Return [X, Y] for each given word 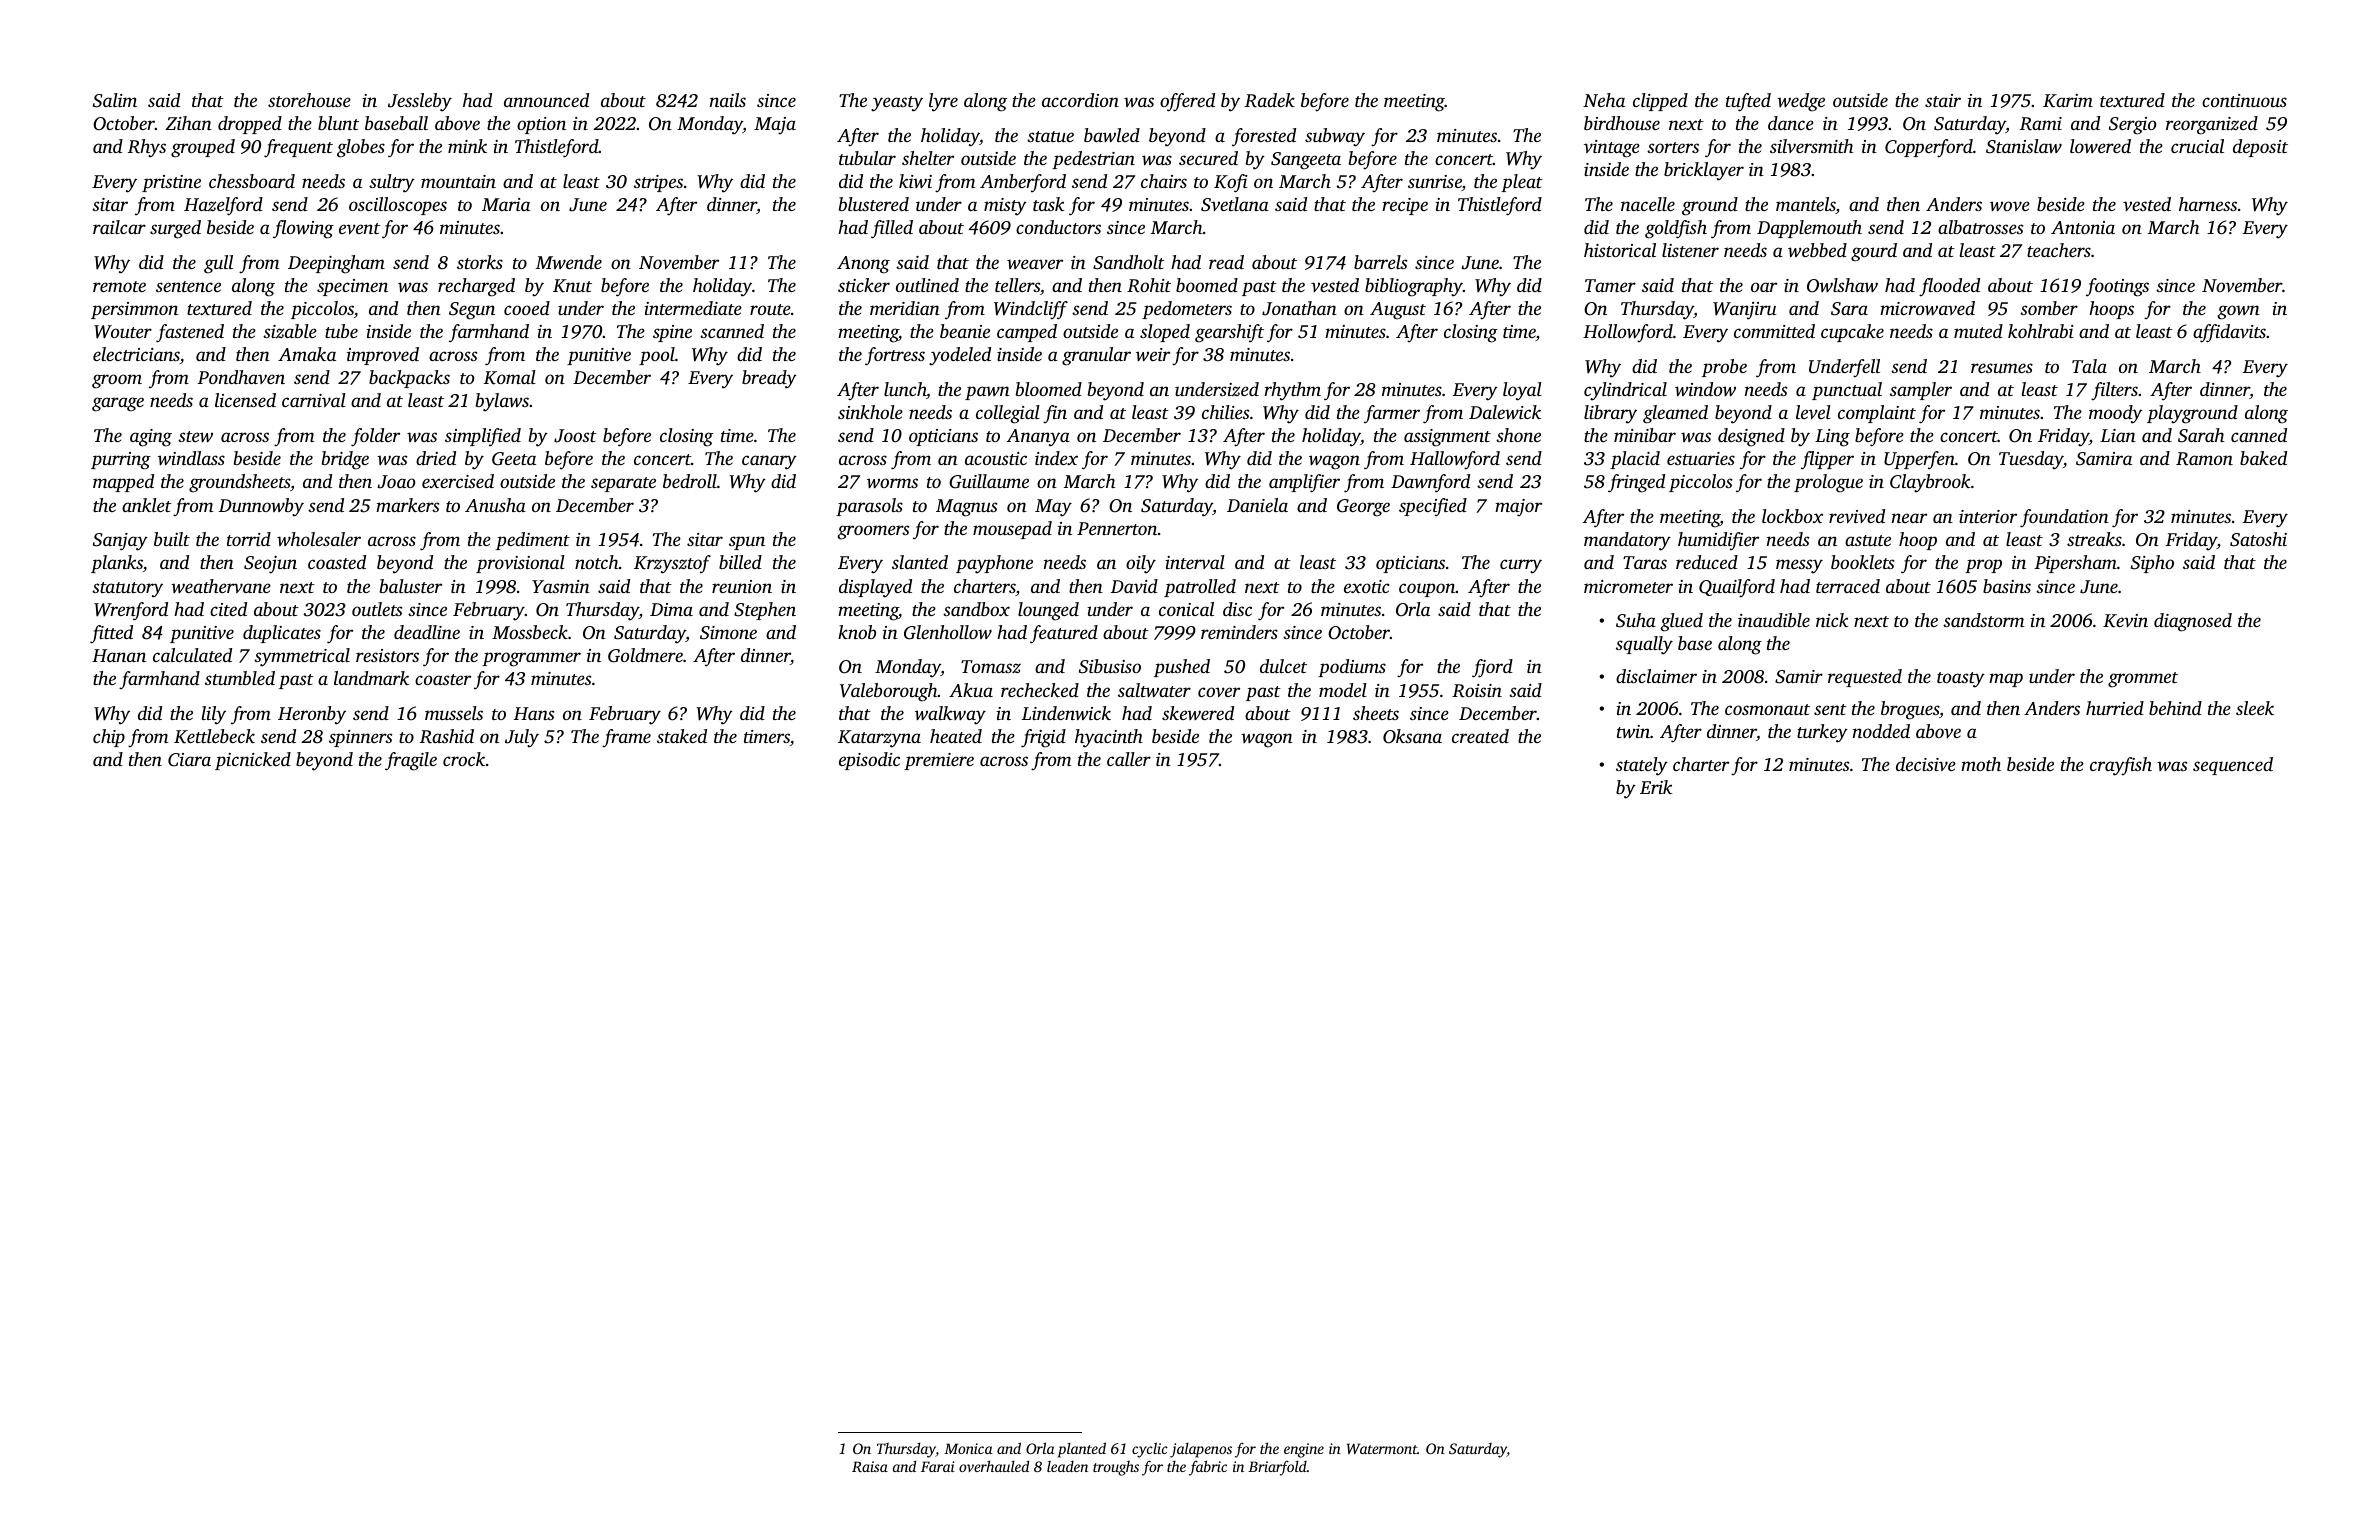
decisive [1926, 764]
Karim [2068, 101]
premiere [939, 761]
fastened [190, 333]
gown [2238, 312]
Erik [1656, 787]
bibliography [1414, 287]
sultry [392, 183]
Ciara [189, 760]
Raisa [870, 1466]
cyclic [1150, 1450]
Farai [938, 1466]
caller [1129, 759]
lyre [943, 102]
